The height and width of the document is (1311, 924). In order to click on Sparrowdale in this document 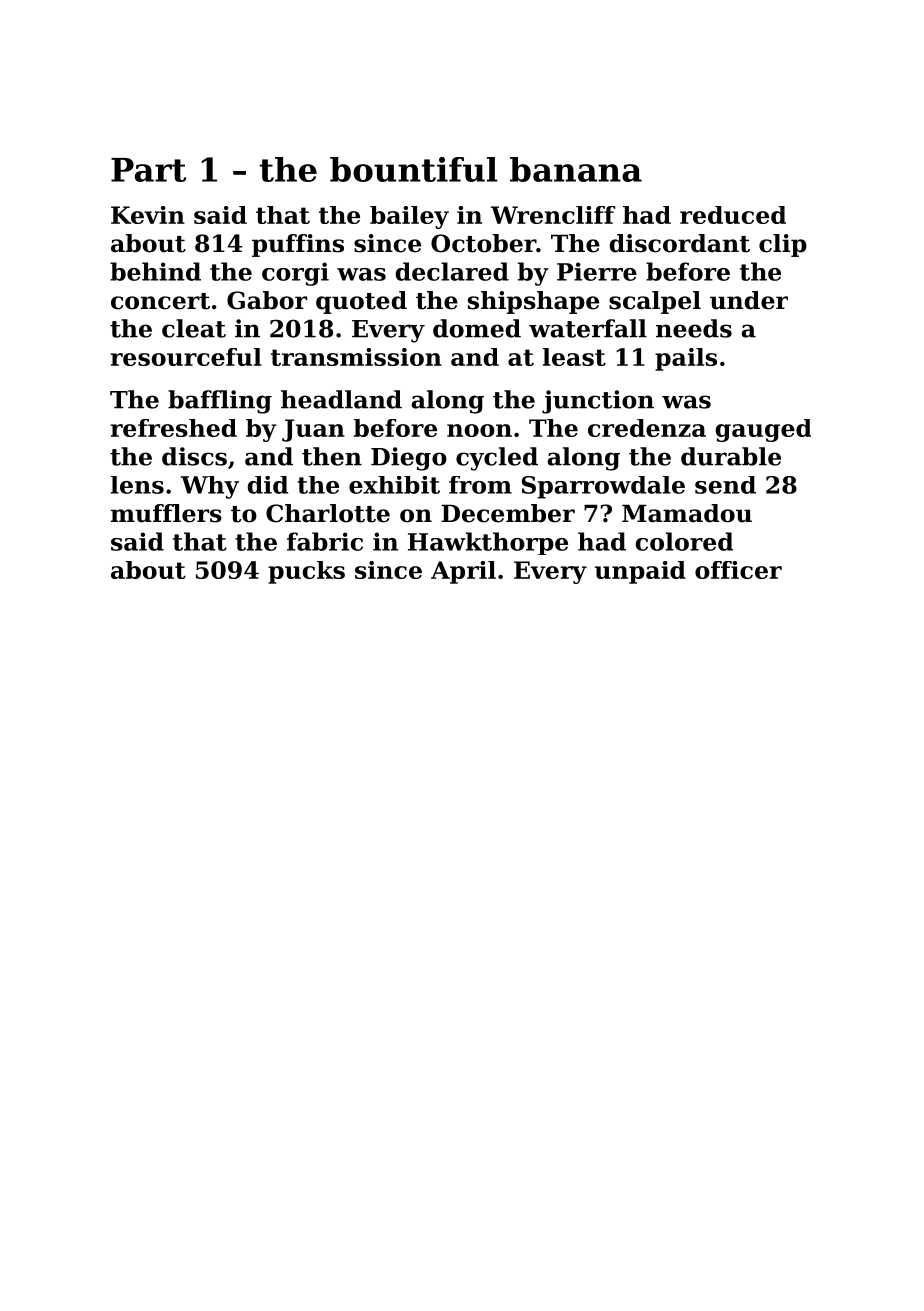, I will do `click(603, 487)`.
